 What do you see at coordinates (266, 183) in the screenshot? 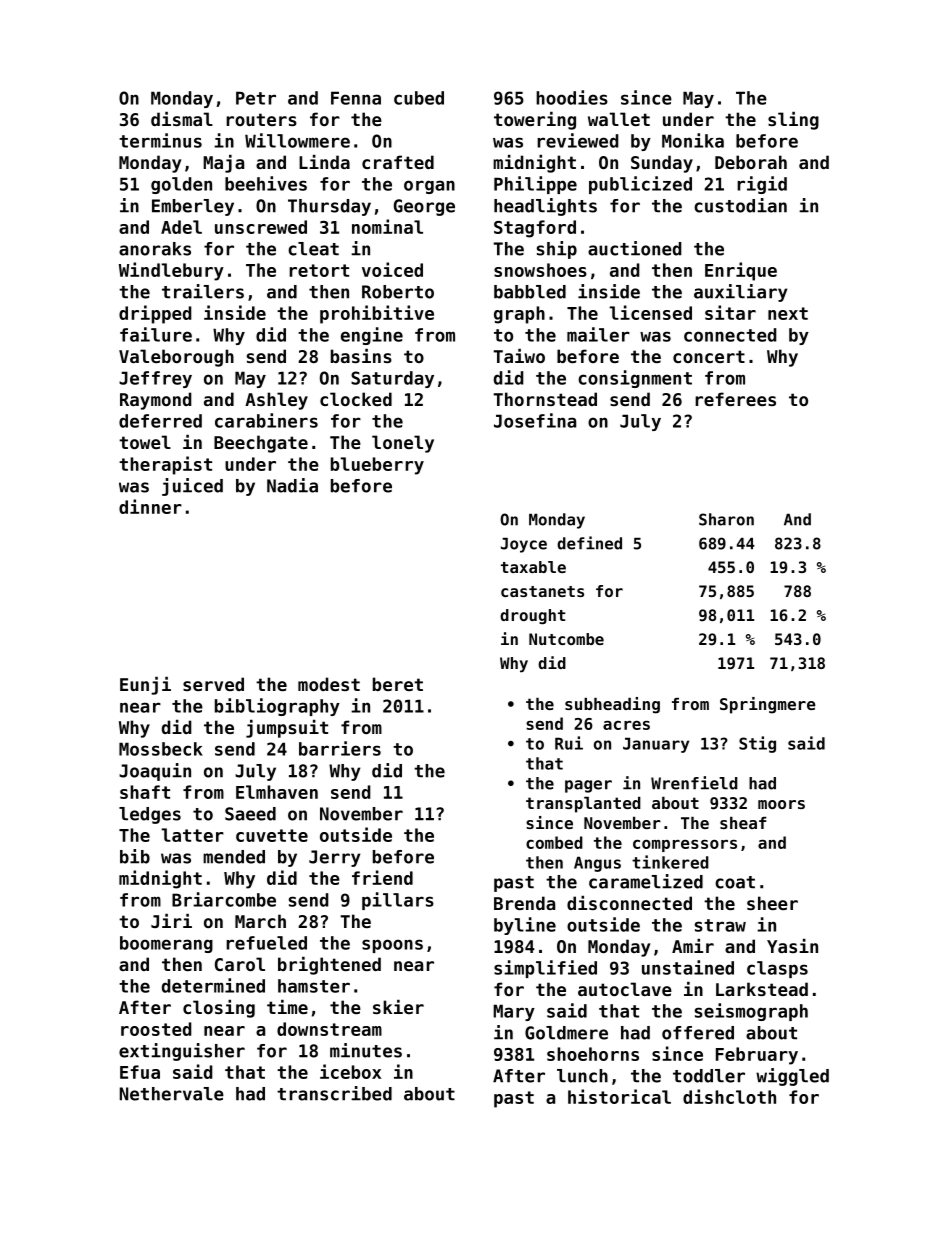
I see `beehives` at bounding box center [266, 183].
